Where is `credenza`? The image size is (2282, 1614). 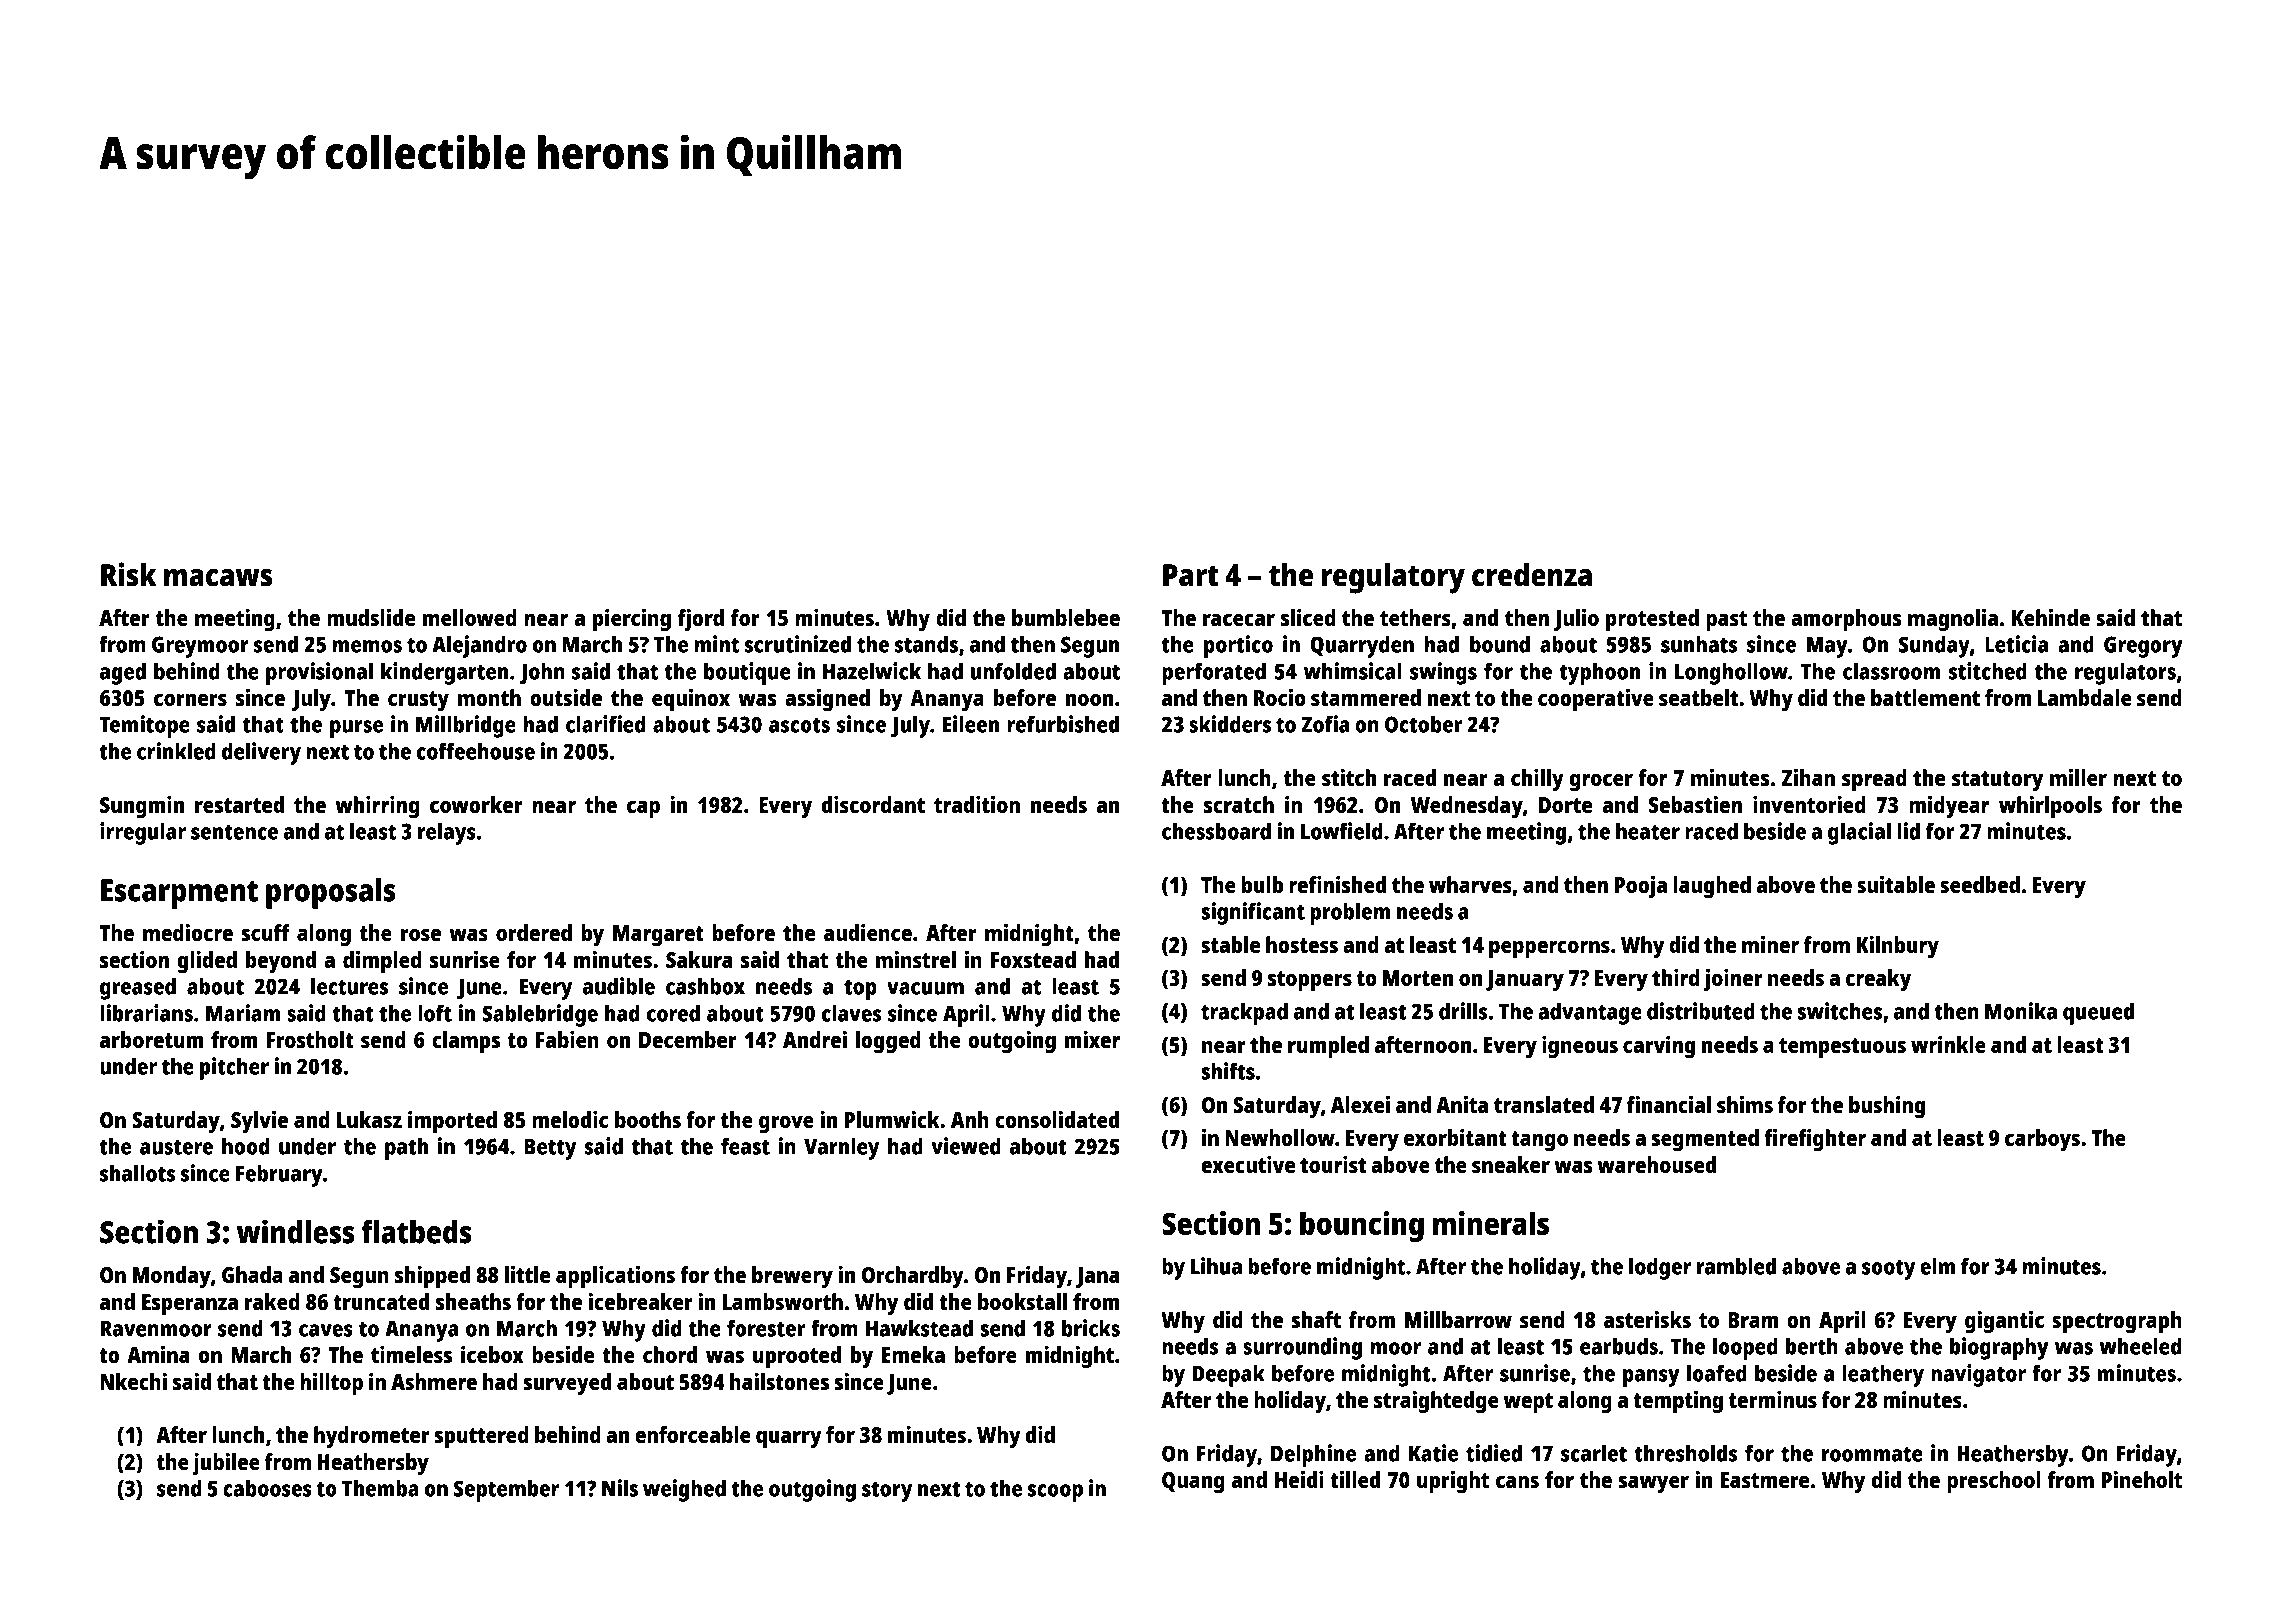 credenza is located at coordinates (1532, 575).
